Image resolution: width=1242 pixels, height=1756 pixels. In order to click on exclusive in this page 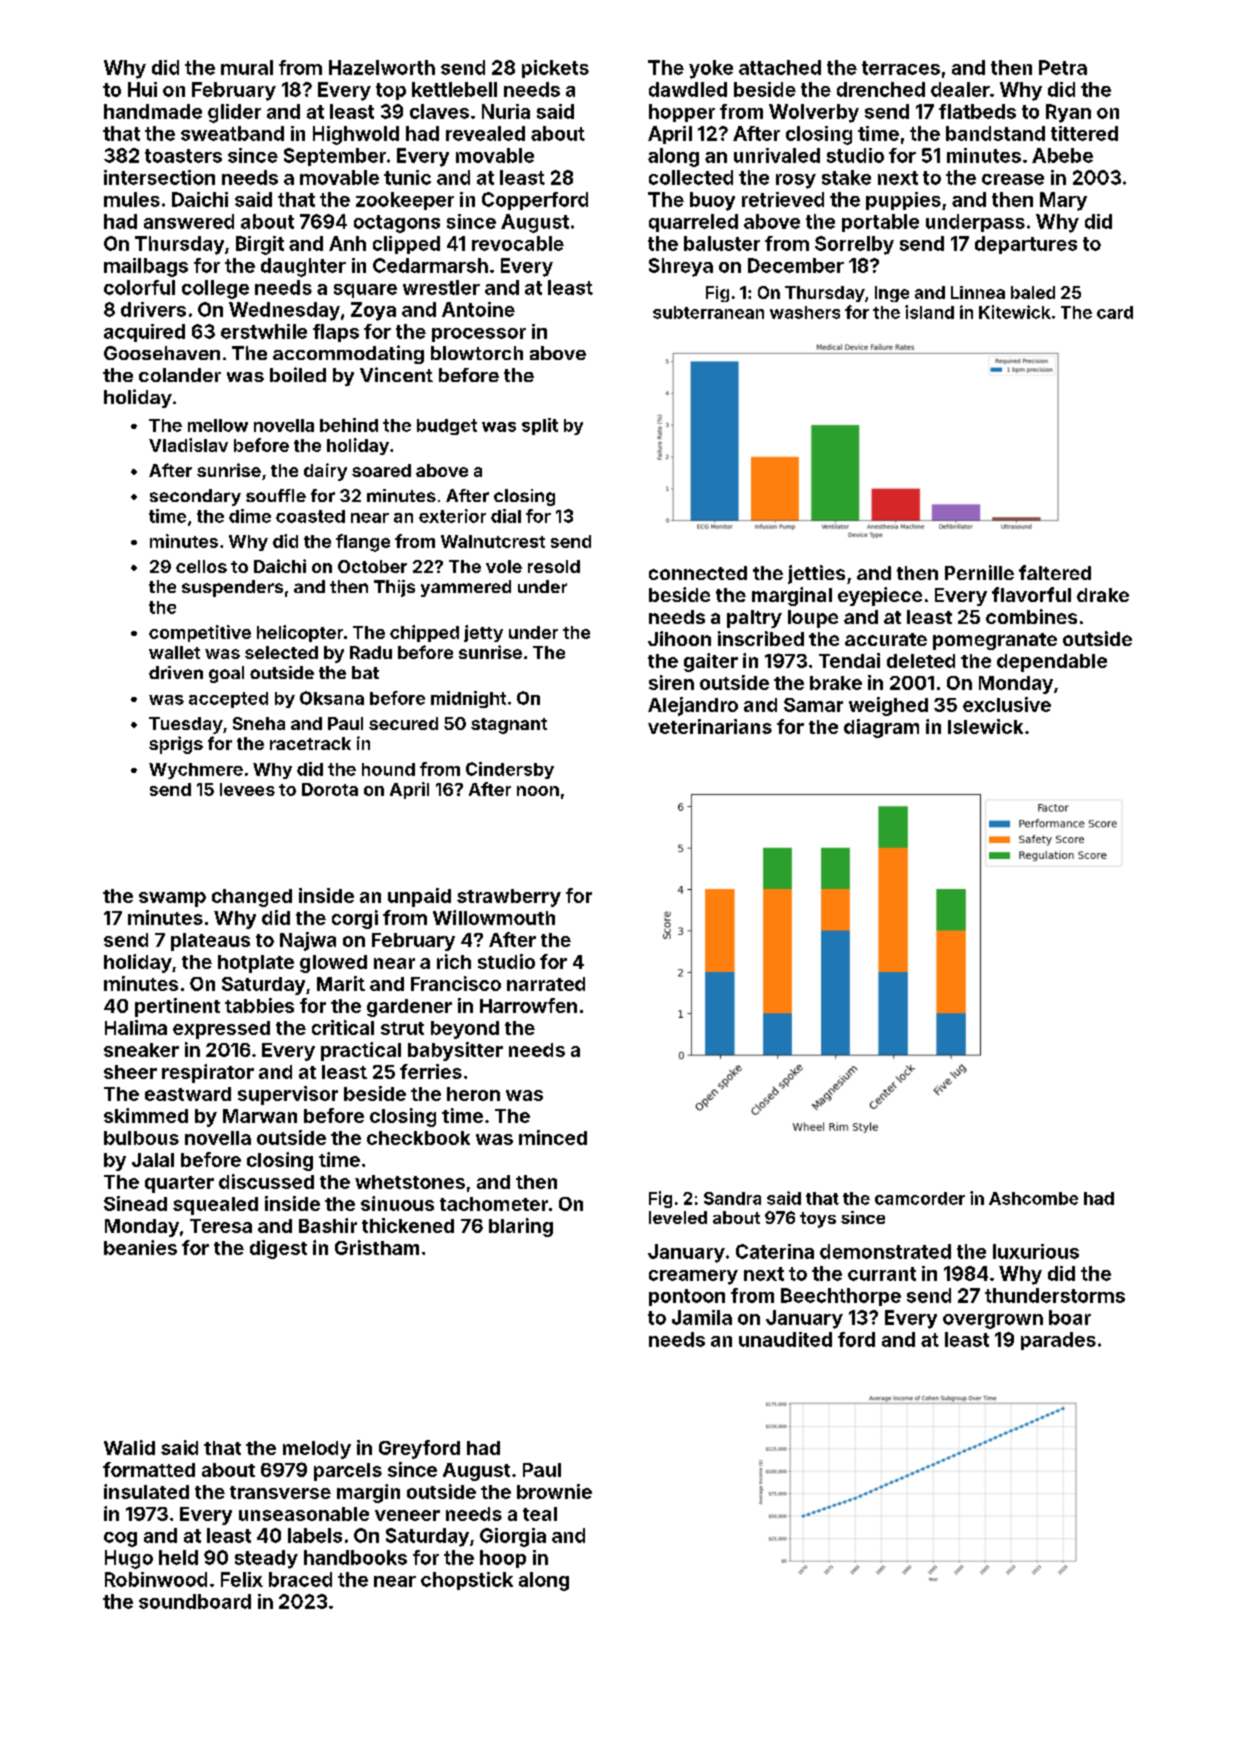, I will do `click(1007, 704)`.
